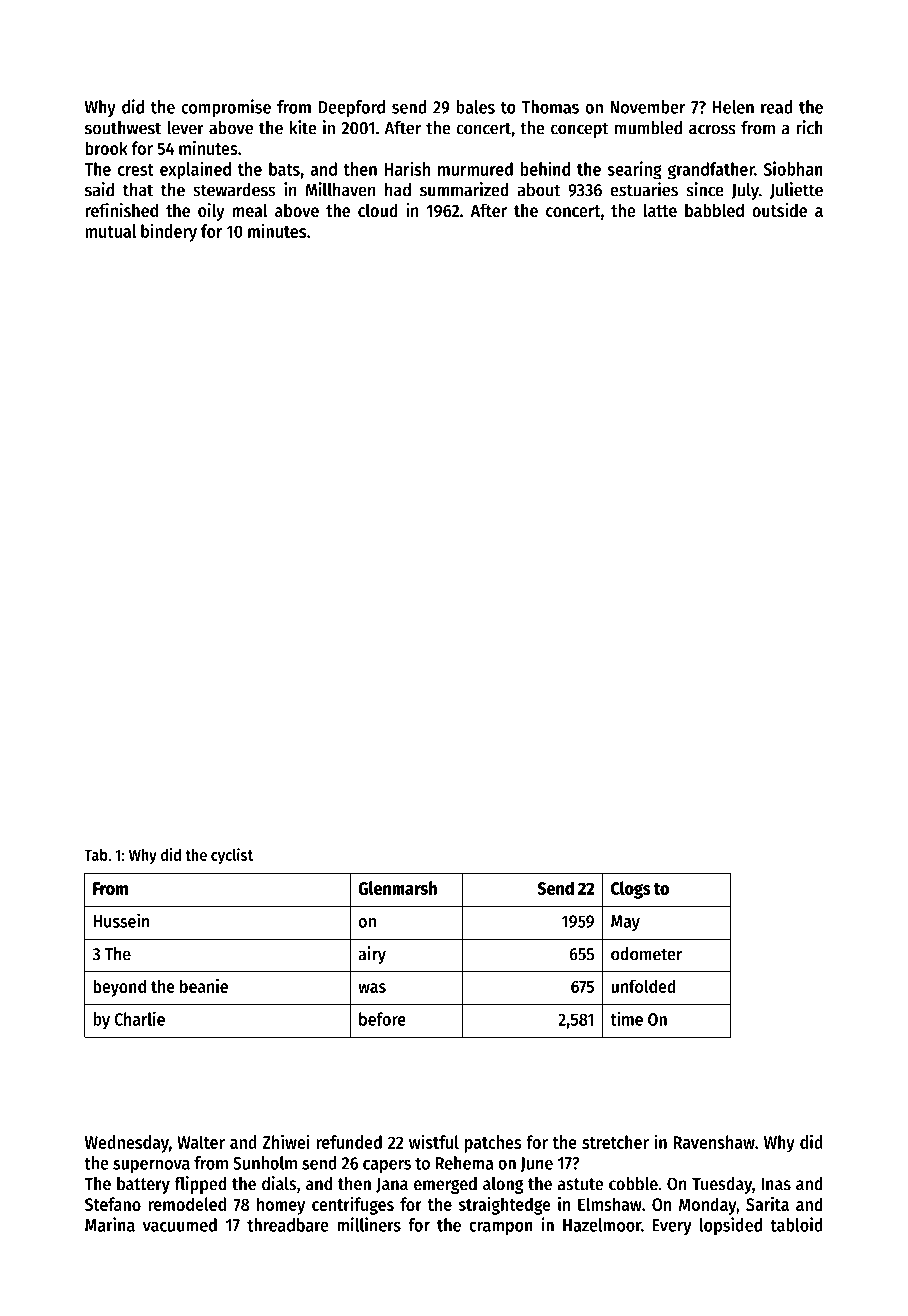 Image resolution: width=908 pixels, height=1316 pixels. Describe the element at coordinates (733, 107) in the document. I see `Helen` at that location.
